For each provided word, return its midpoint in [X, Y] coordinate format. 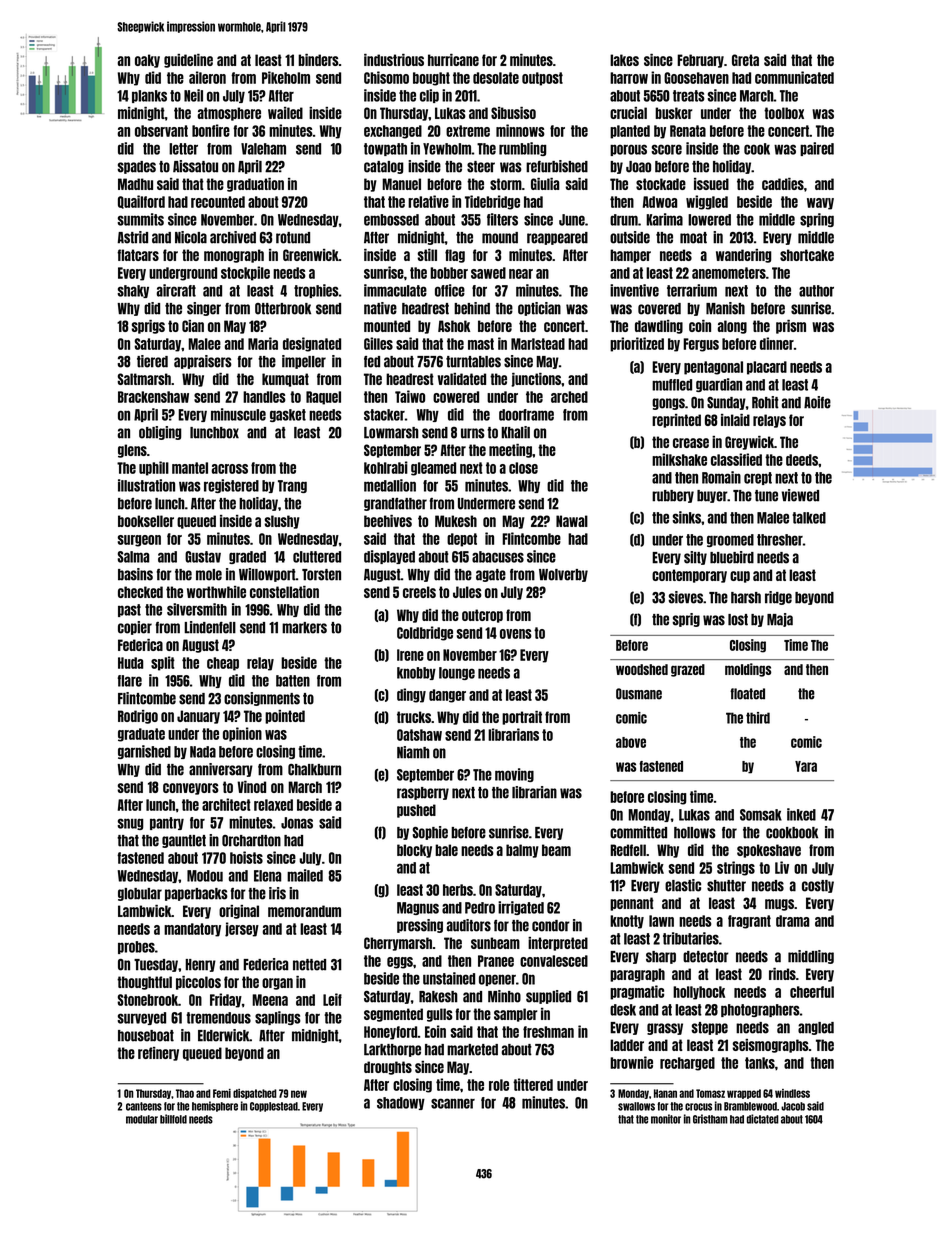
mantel [190, 468]
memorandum [304, 911]
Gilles [378, 343]
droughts [388, 1068]
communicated [794, 77]
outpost [542, 79]
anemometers [729, 273]
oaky [147, 61]
